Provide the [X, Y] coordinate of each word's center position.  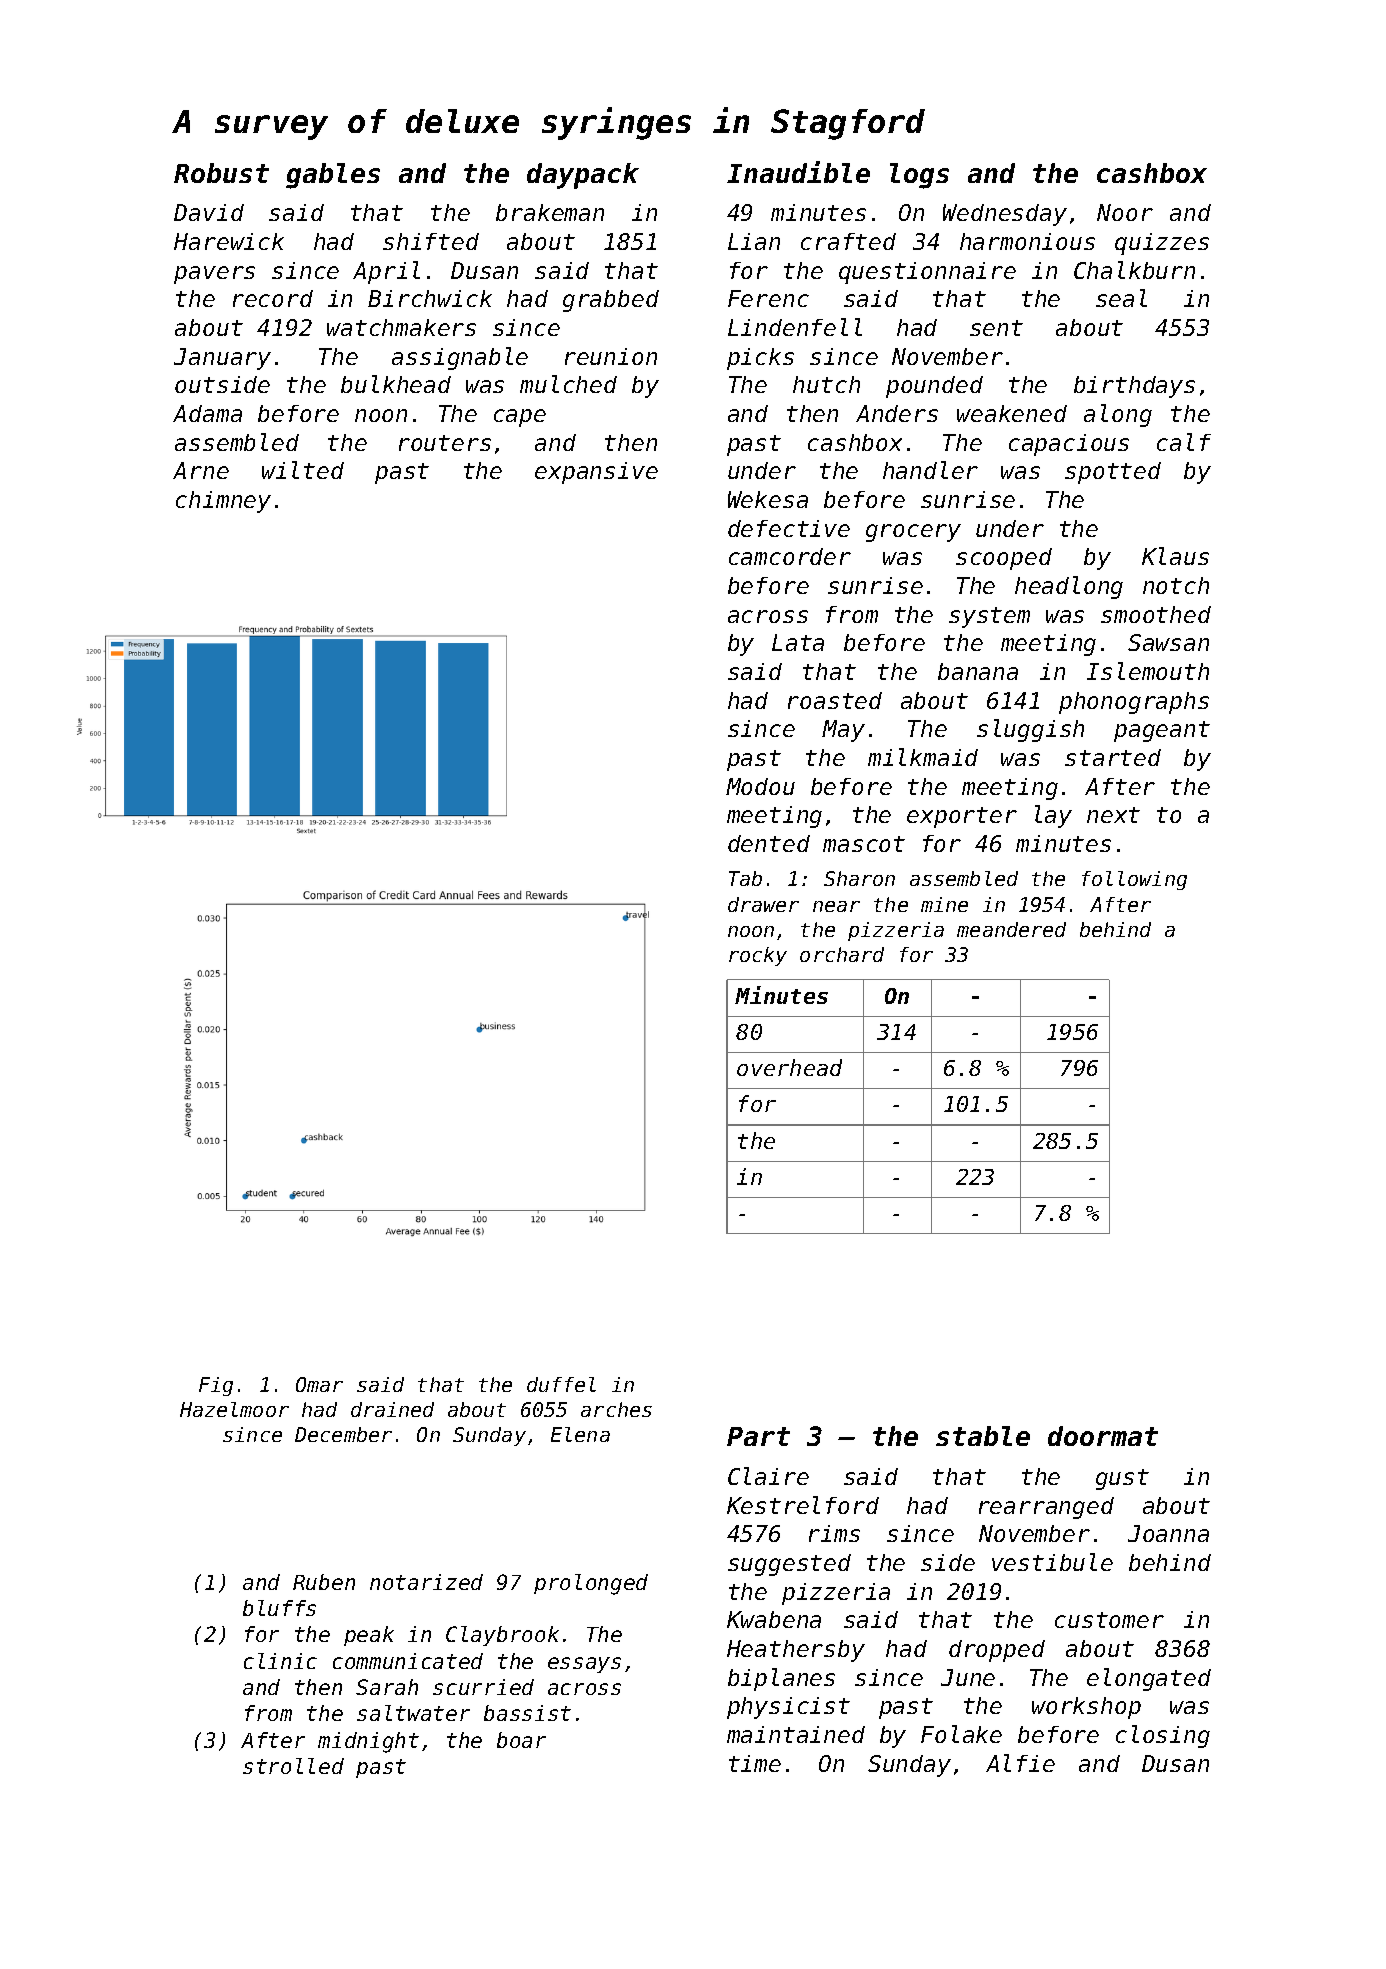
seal [1121, 298]
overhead [789, 1067]
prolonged [591, 1584]
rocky [758, 956]
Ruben [324, 1582]
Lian [754, 241]
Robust [221, 173]
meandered [1011, 929]
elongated [1149, 1679]
